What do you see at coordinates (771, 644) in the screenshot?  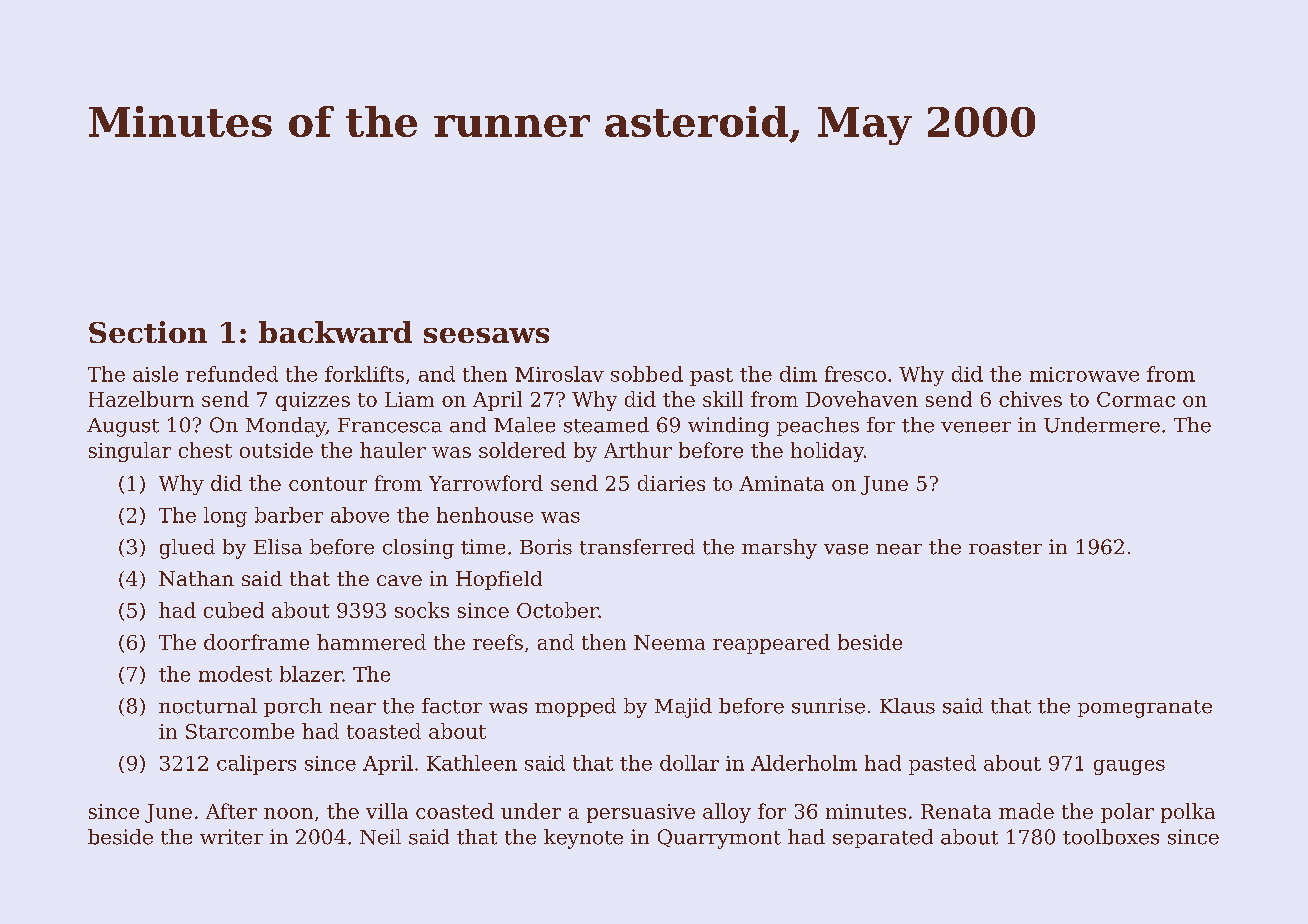 I see `reappeared` at bounding box center [771, 644].
